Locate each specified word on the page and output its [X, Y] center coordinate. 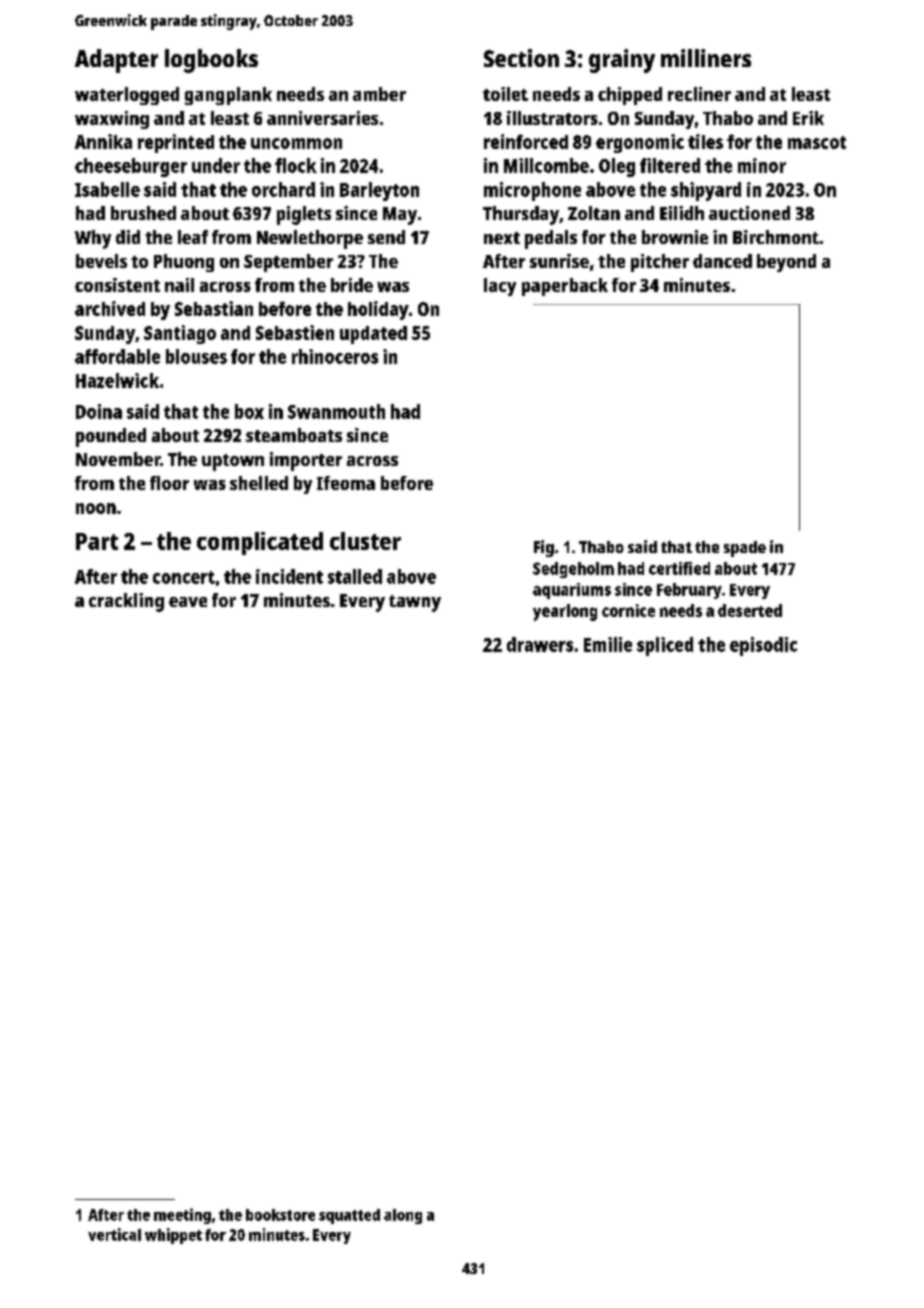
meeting [182, 1216]
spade [745, 549]
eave [188, 602]
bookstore [280, 1215]
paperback [565, 287]
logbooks [211, 61]
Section [521, 58]
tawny [415, 603]
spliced [665, 646]
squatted [349, 1216]
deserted [750, 610]
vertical [114, 1234]
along [403, 1216]
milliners [706, 58]
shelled [259, 483]
